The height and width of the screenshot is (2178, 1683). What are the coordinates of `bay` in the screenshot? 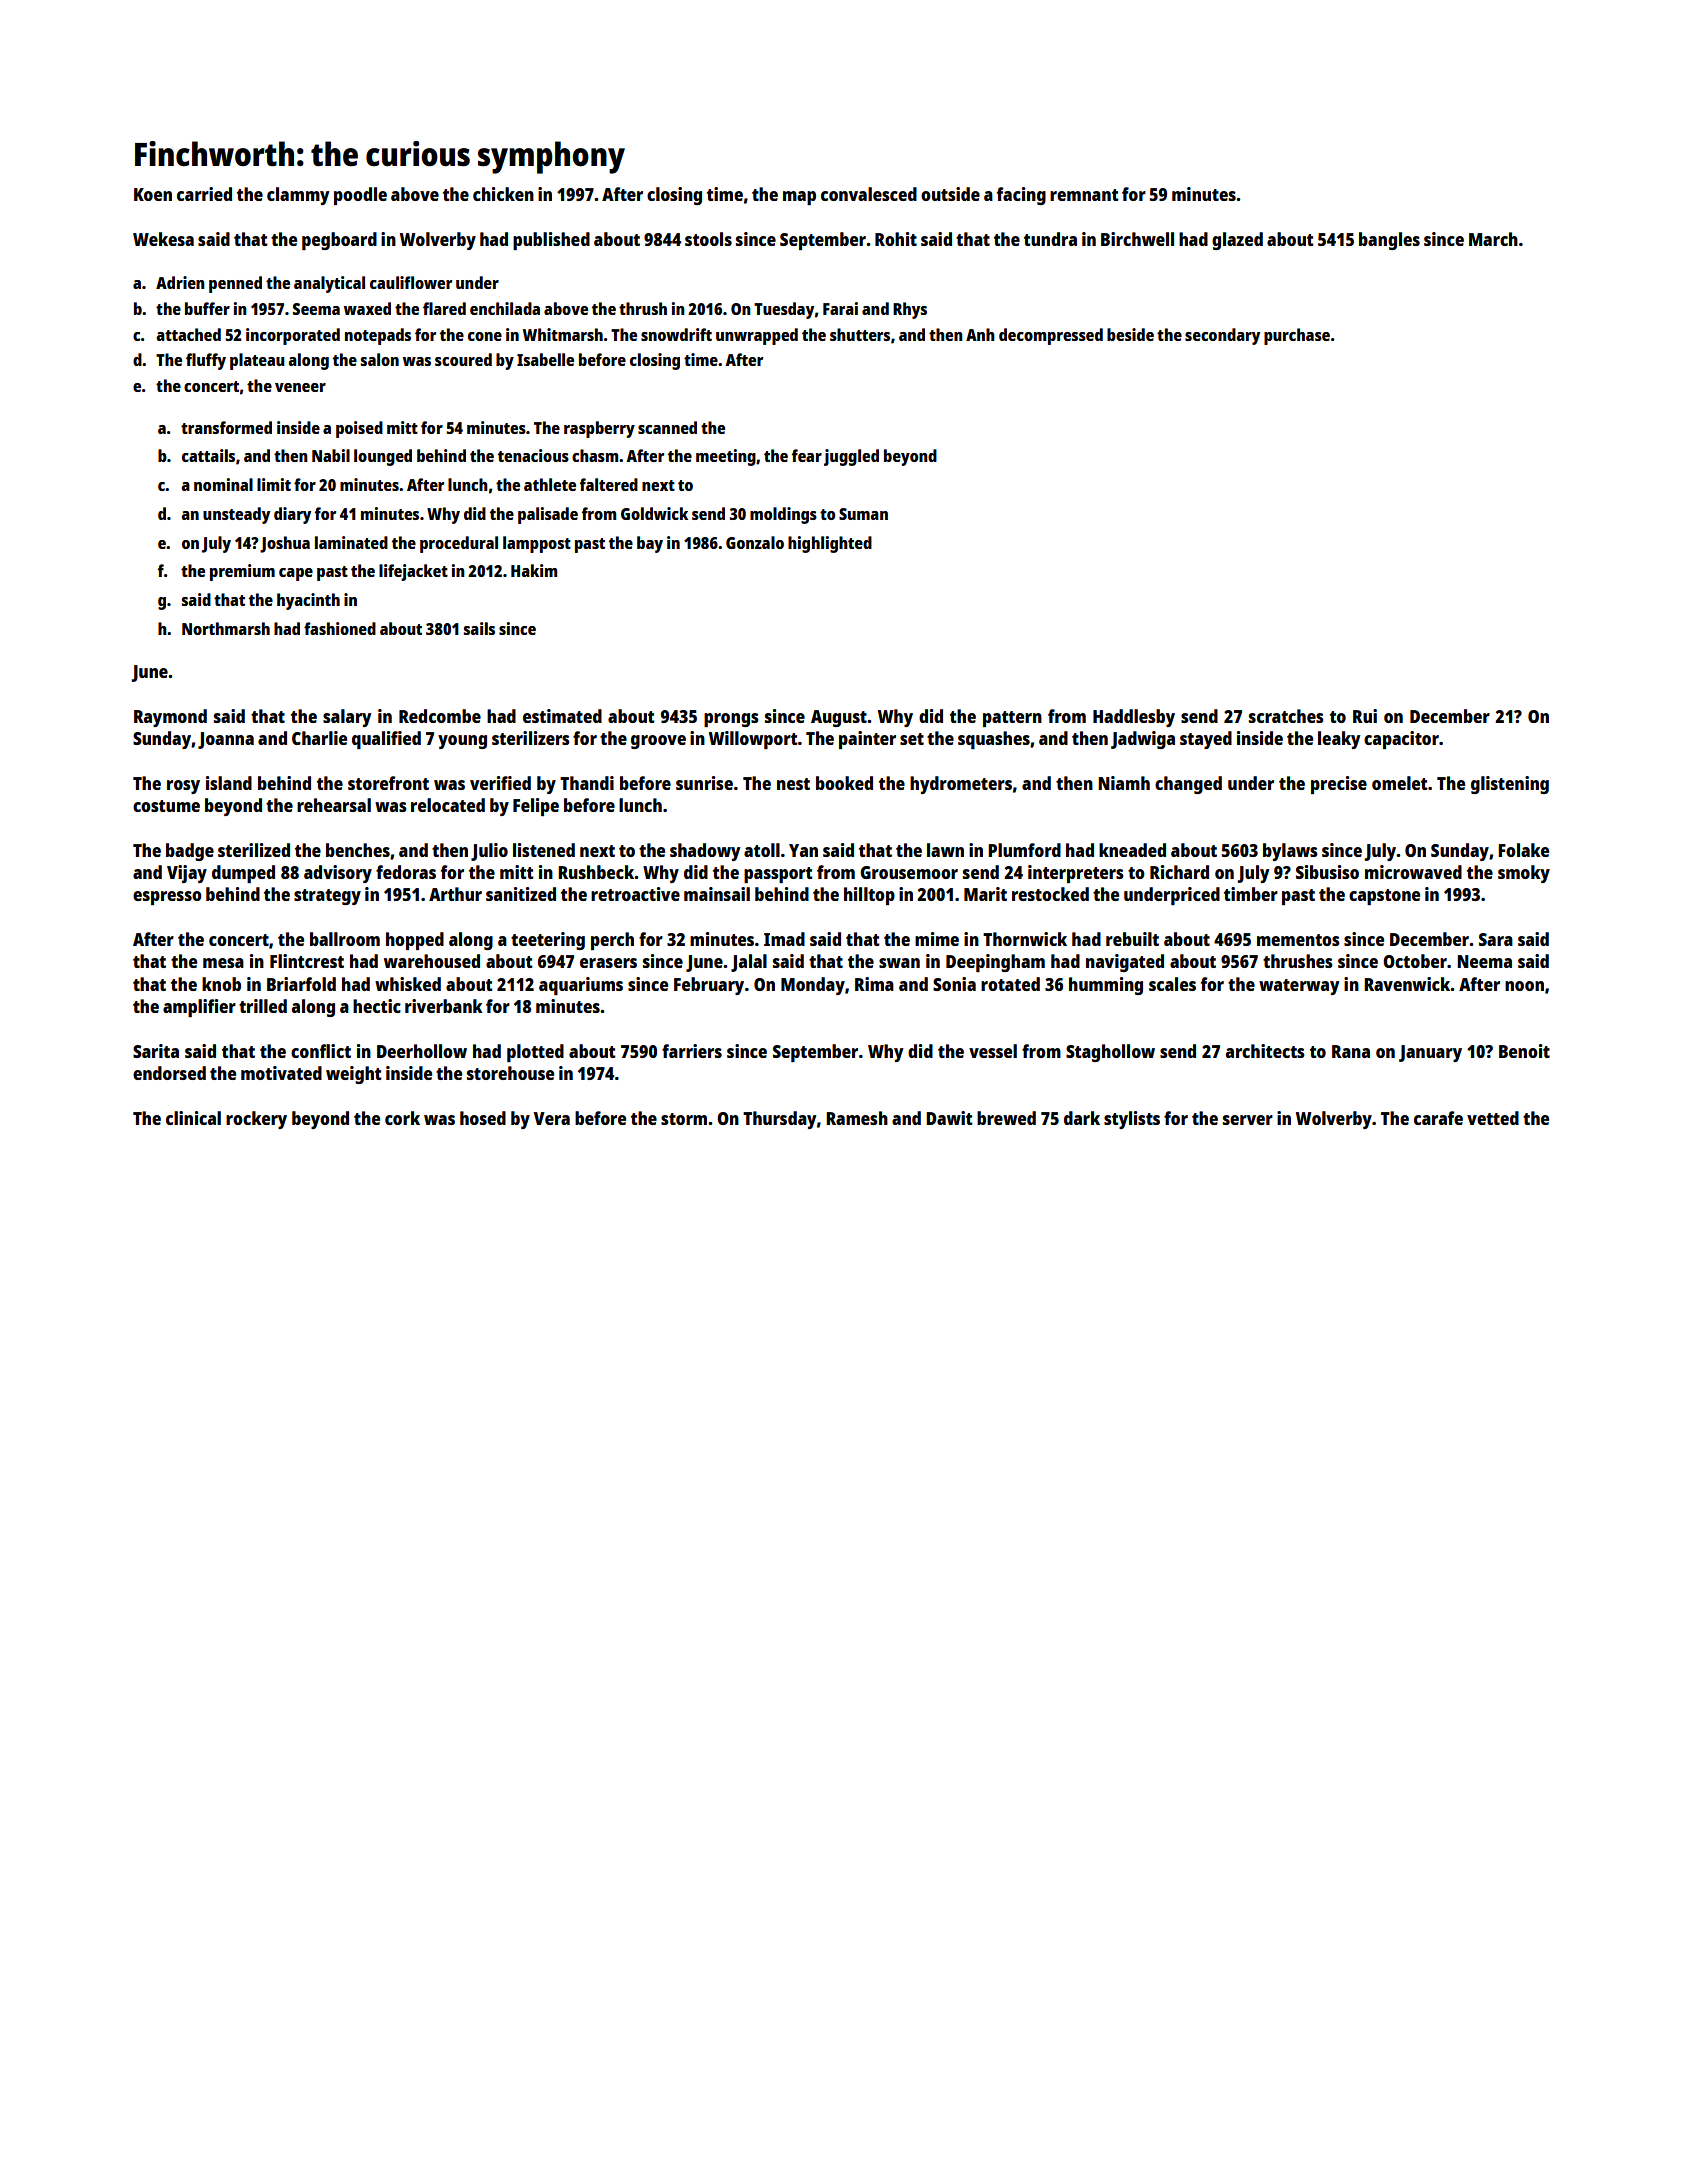 It's located at (650, 544).
